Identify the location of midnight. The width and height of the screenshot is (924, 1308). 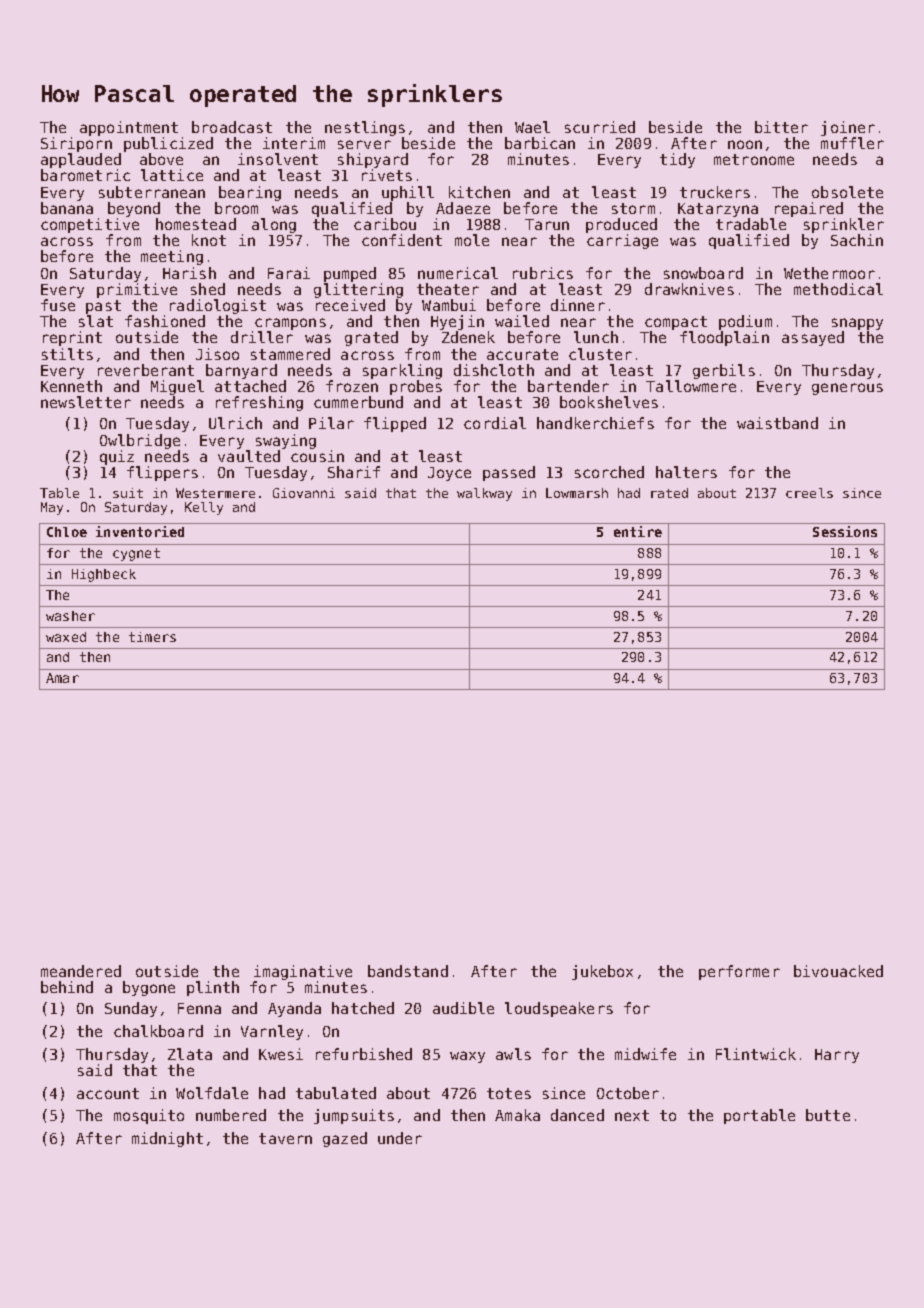
(167, 1139).
